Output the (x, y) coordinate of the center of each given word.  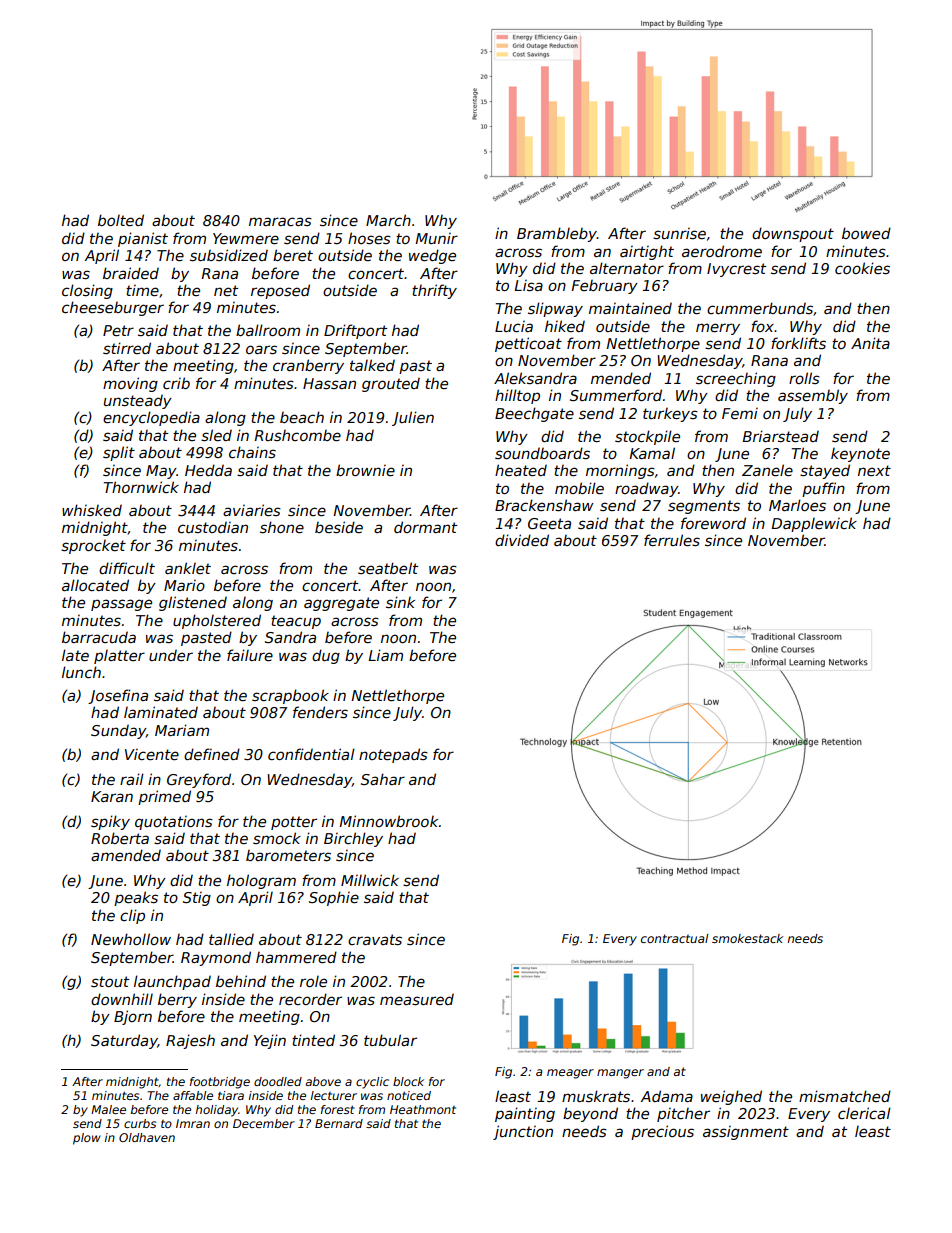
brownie (365, 470)
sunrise (679, 233)
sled (216, 435)
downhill (122, 999)
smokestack (747, 938)
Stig (197, 899)
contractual (674, 938)
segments (704, 507)
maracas (280, 221)
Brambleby (557, 234)
